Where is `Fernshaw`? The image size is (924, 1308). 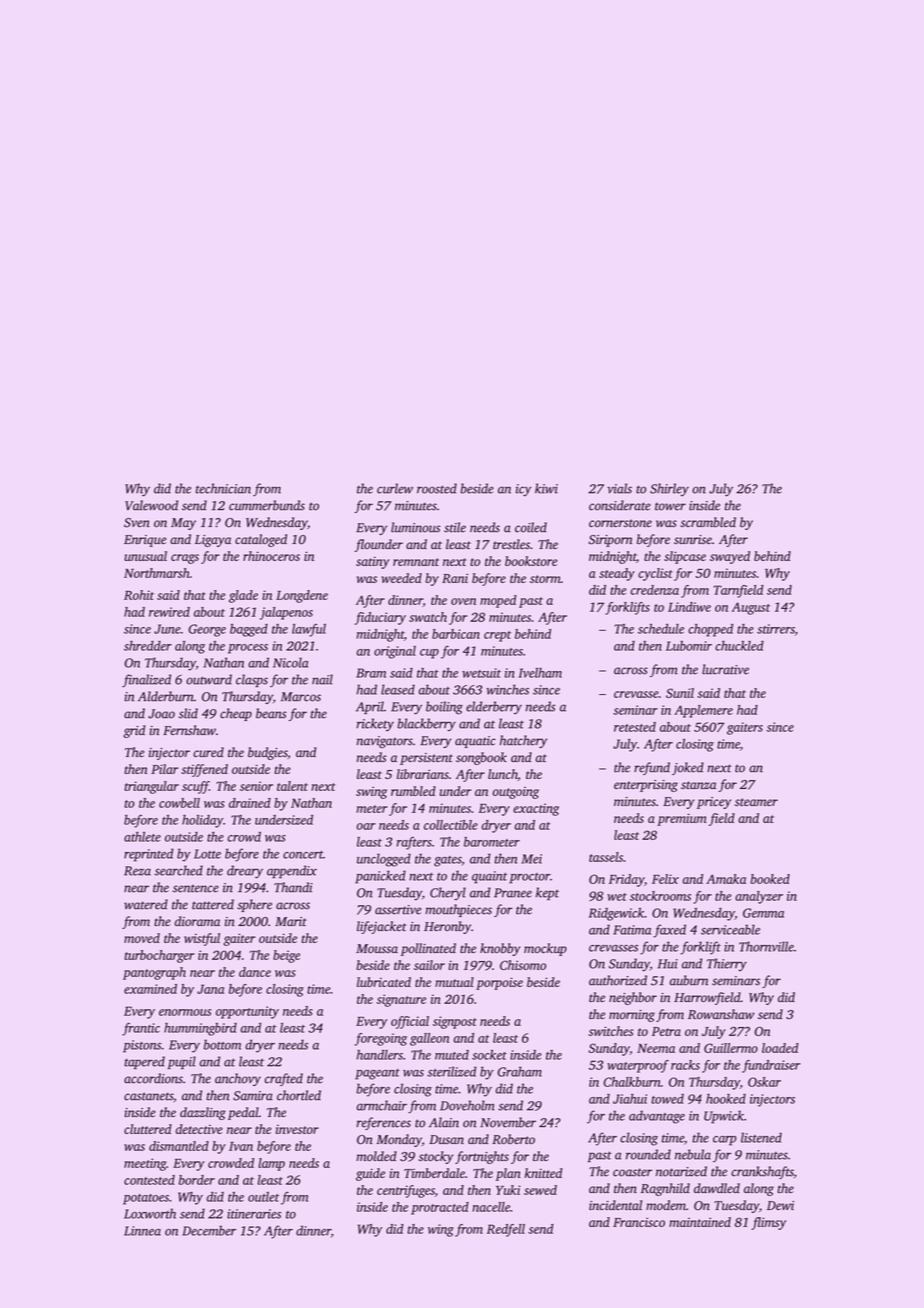
Fernshaw is located at coordinates (189, 730).
